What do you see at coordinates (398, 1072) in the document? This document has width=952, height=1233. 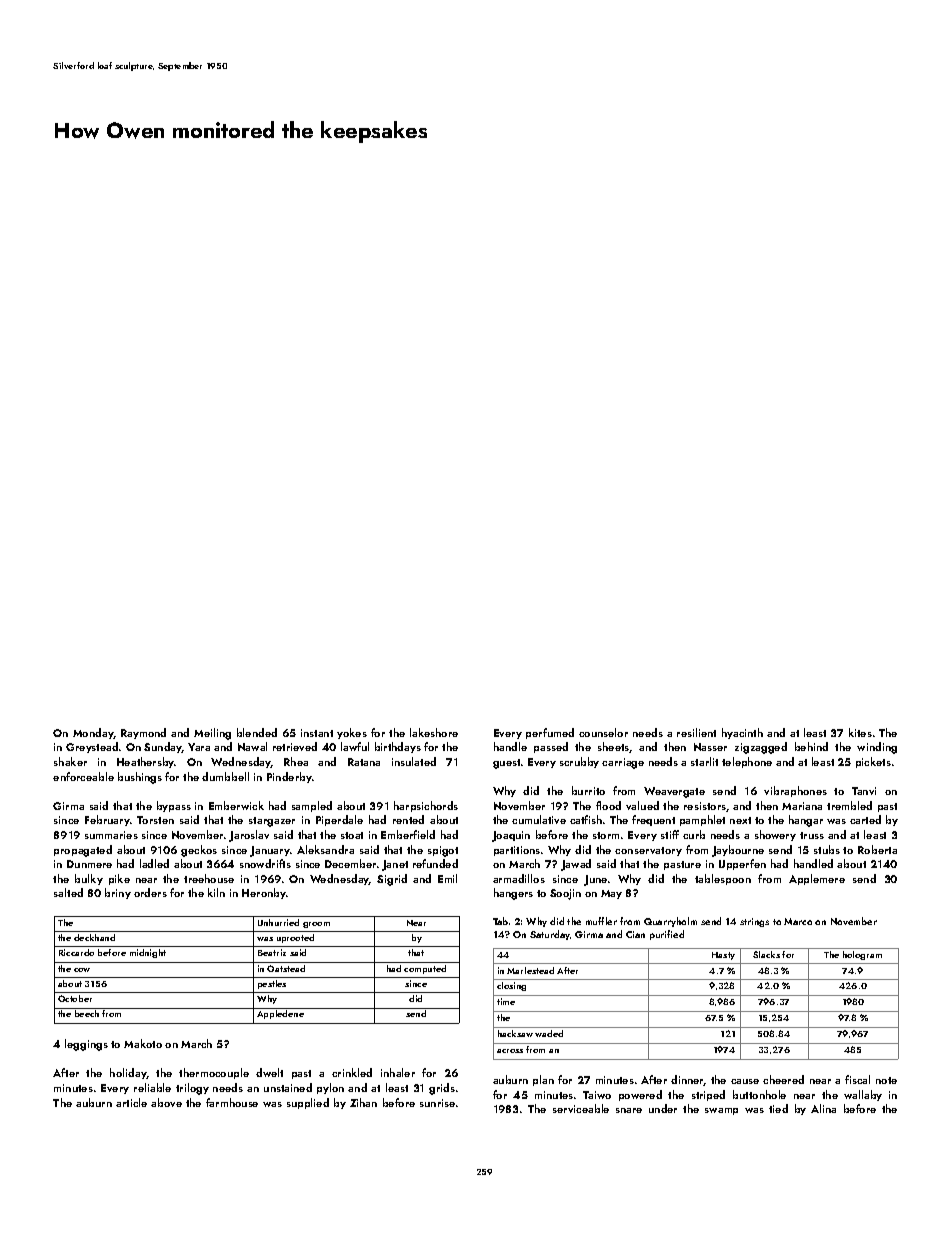 I see `inhaler` at bounding box center [398, 1072].
